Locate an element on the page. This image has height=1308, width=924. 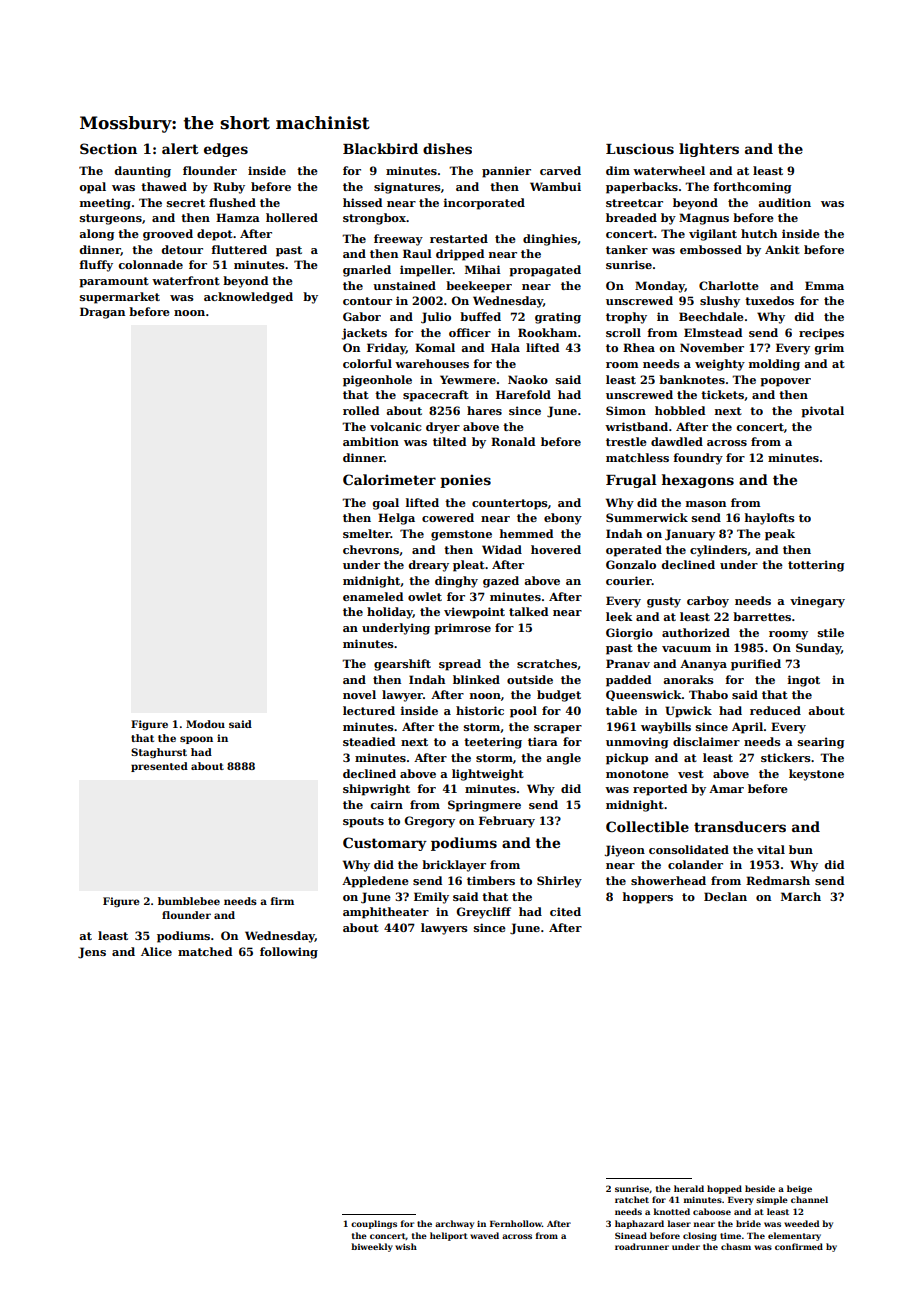
vigilant is located at coordinates (713, 235).
